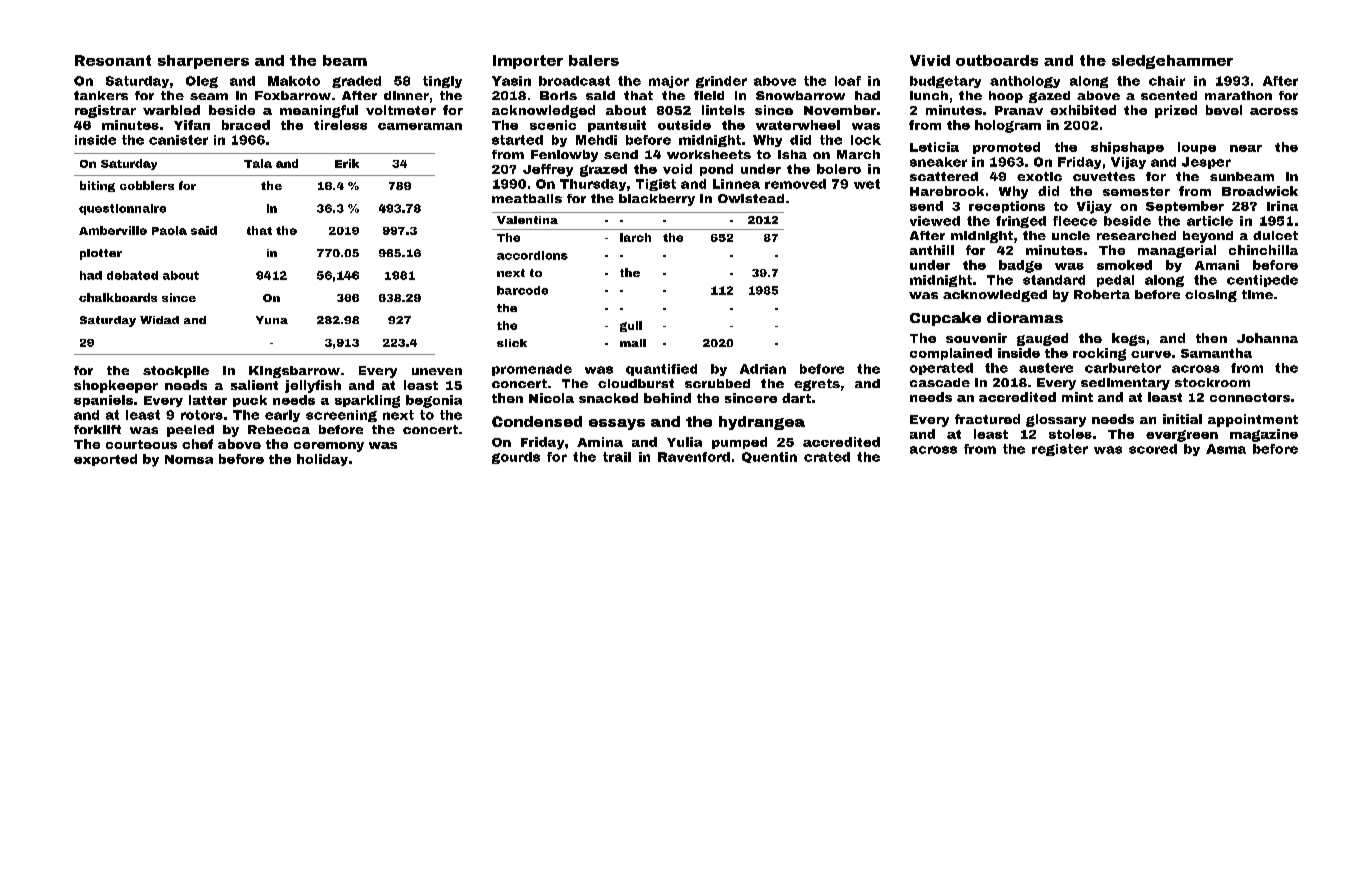  Describe the element at coordinates (113, 60) in the document. I see `Resonant` at that location.
